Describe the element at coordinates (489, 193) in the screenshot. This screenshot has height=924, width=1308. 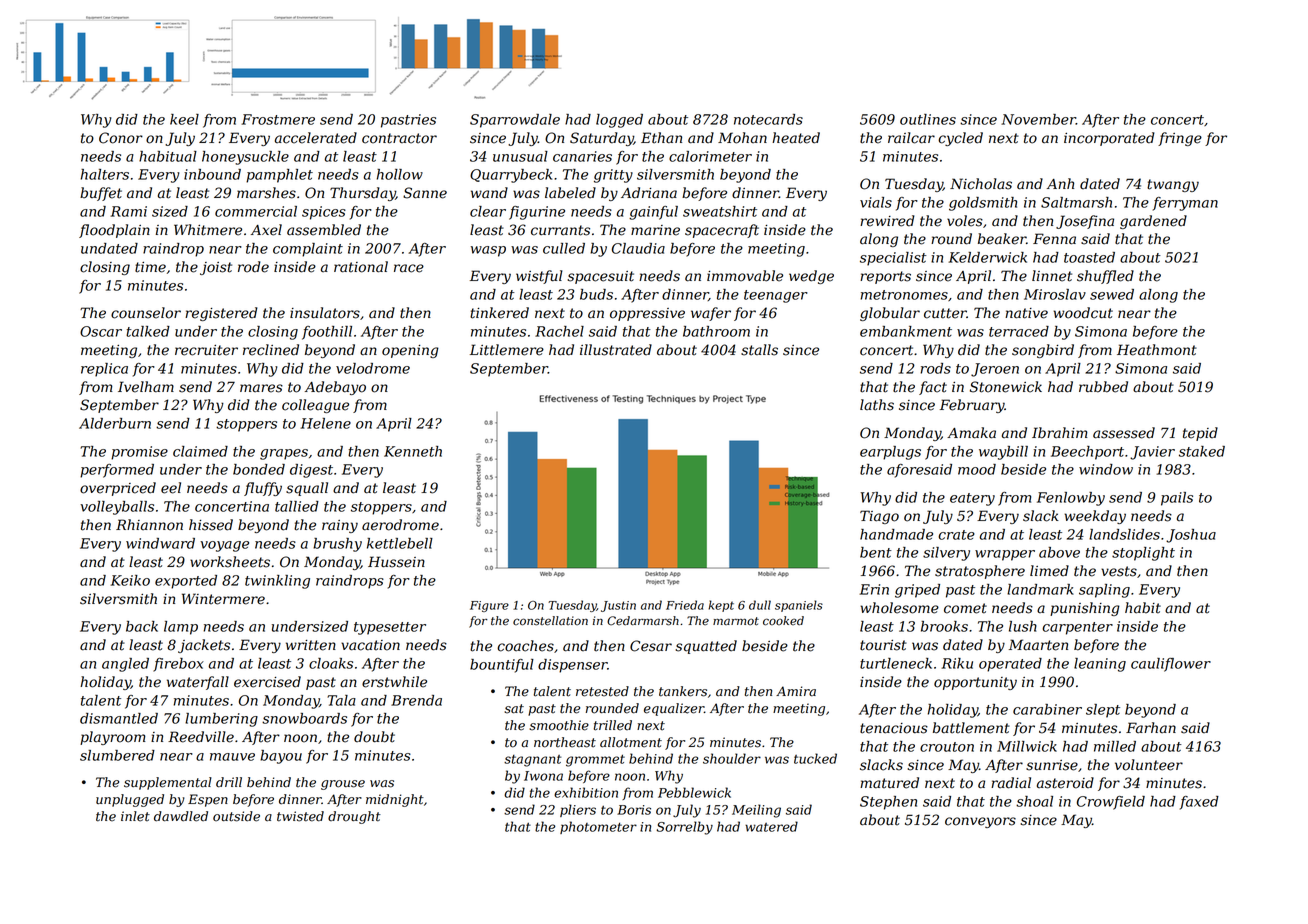
I see `wand` at that location.
